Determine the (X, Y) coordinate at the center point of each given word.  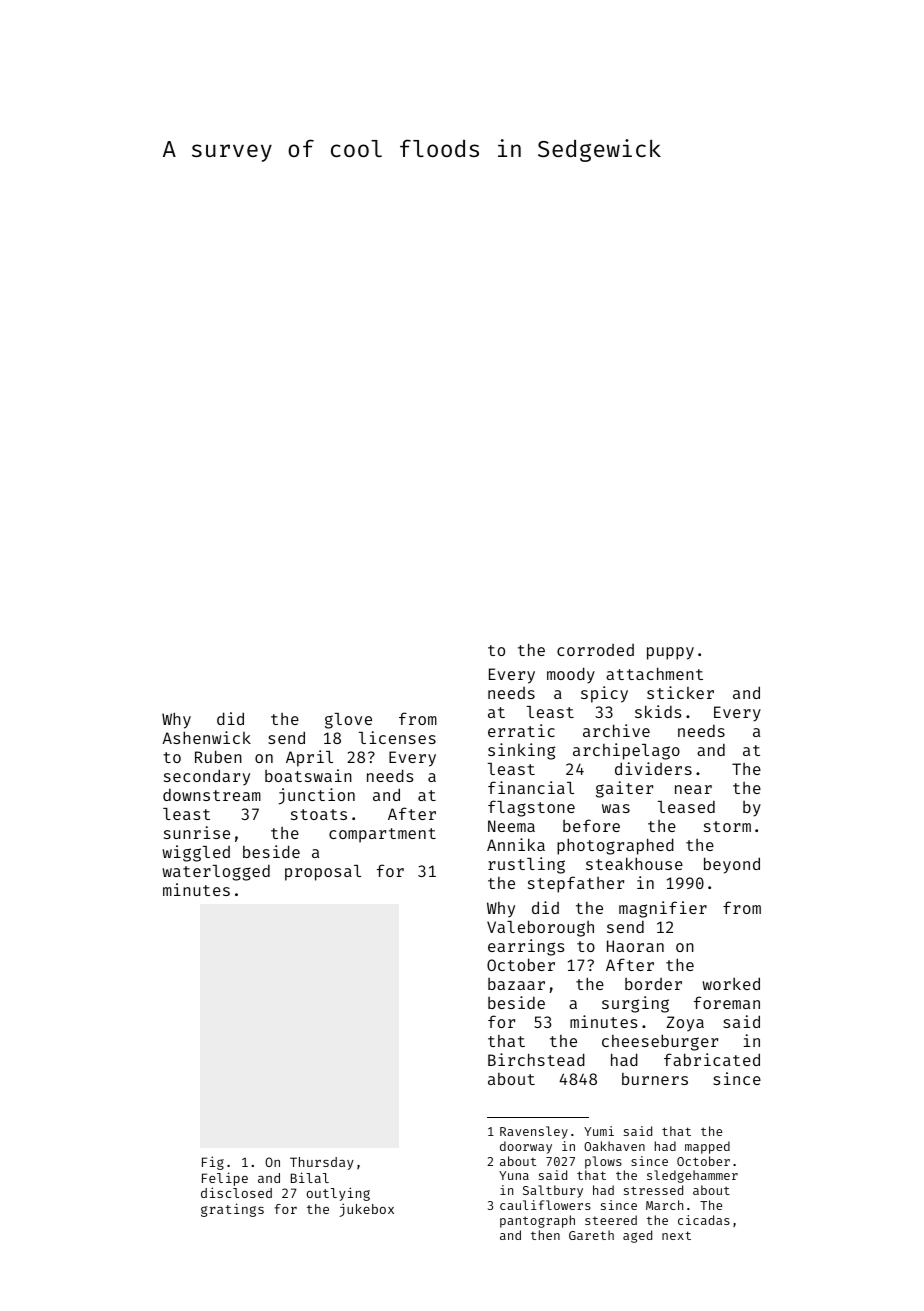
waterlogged (216, 872)
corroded (595, 650)
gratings (232, 1210)
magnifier (663, 909)
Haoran (635, 946)
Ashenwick (206, 737)
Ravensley (534, 1132)
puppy (670, 653)
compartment (382, 835)
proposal (323, 873)
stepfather (576, 884)
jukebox (366, 1210)
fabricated (712, 1059)
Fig (213, 1163)
